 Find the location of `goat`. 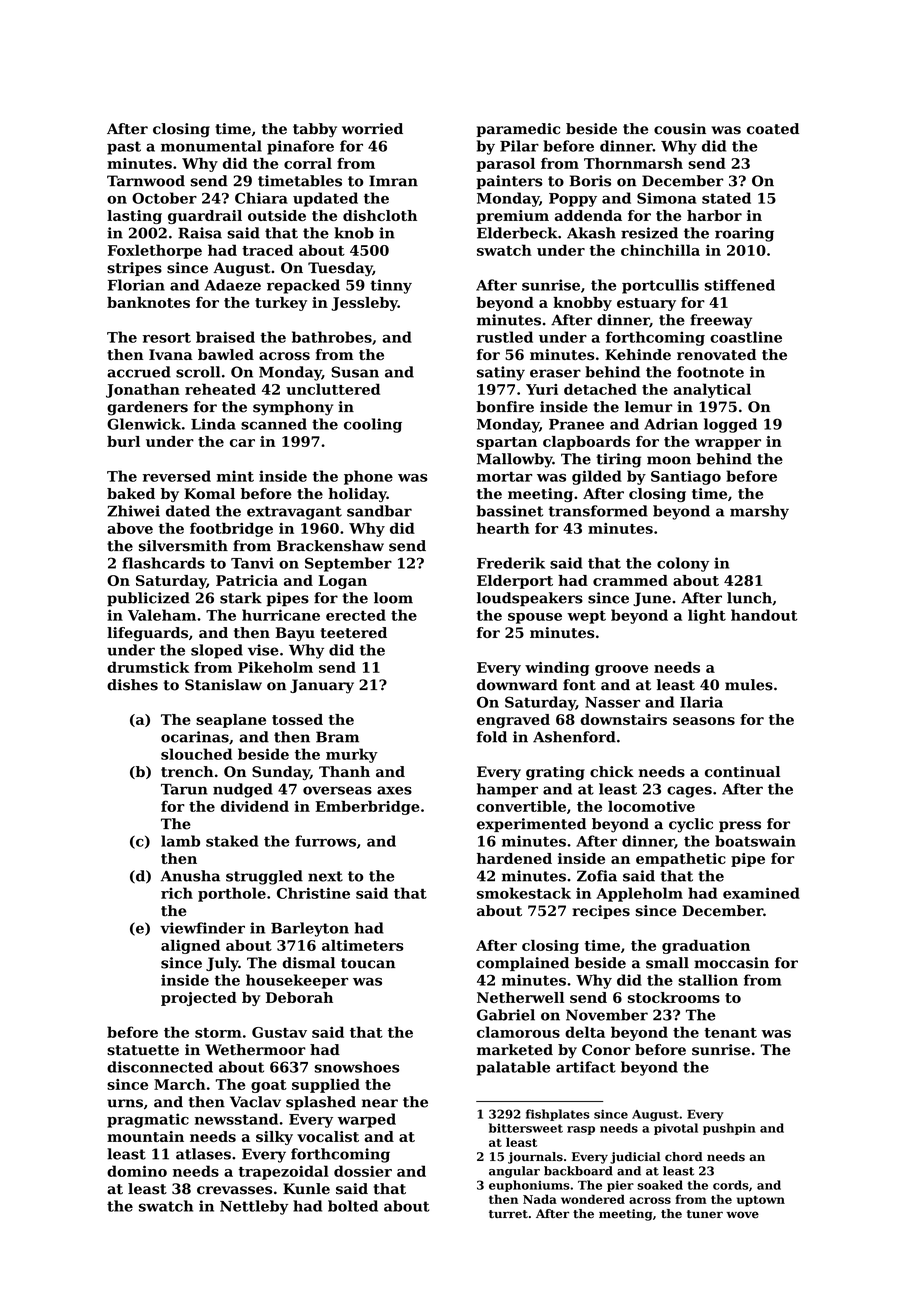

goat is located at coordinates (269, 1086).
